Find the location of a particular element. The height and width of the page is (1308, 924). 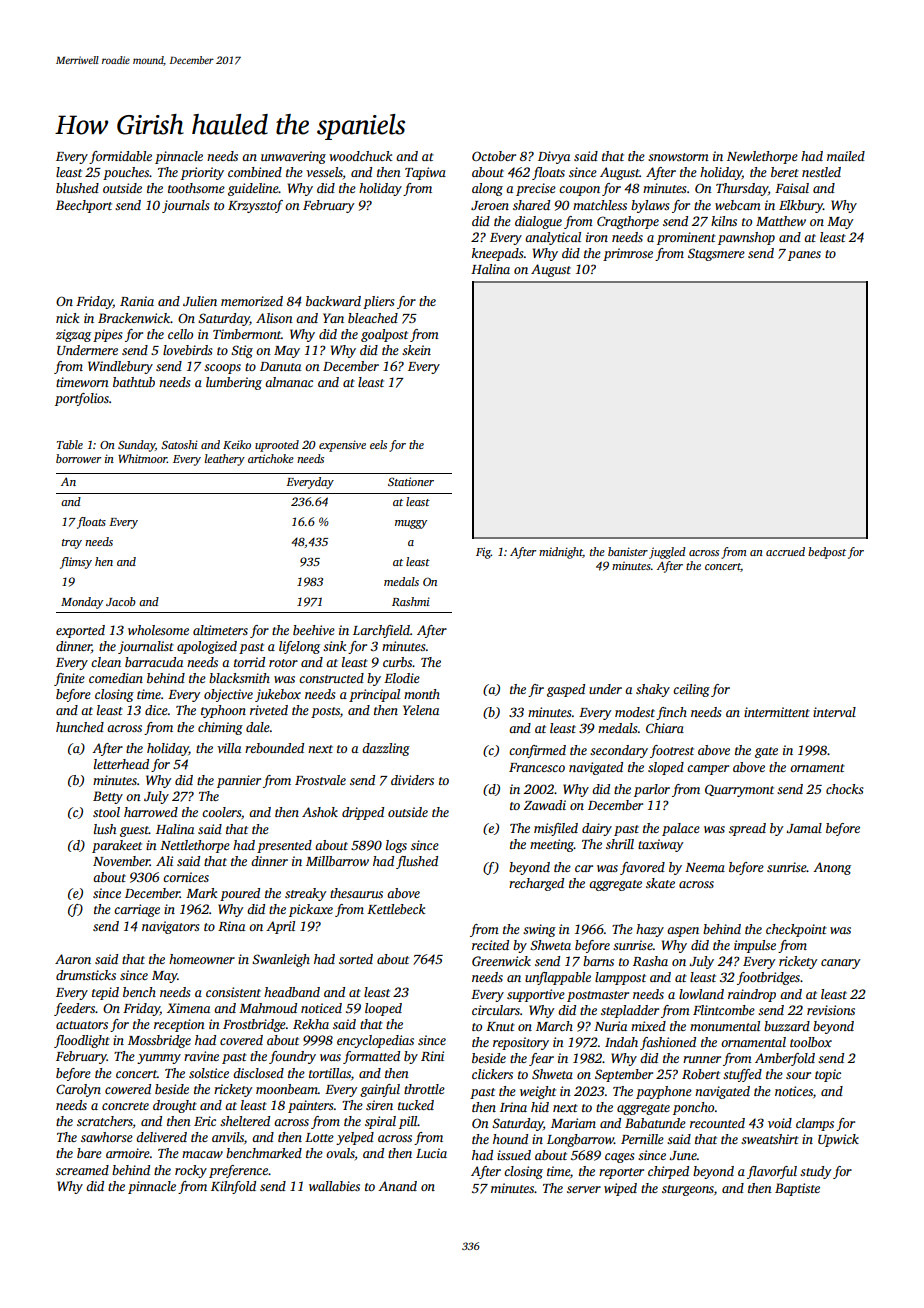

Chiara is located at coordinates (665, 728).
